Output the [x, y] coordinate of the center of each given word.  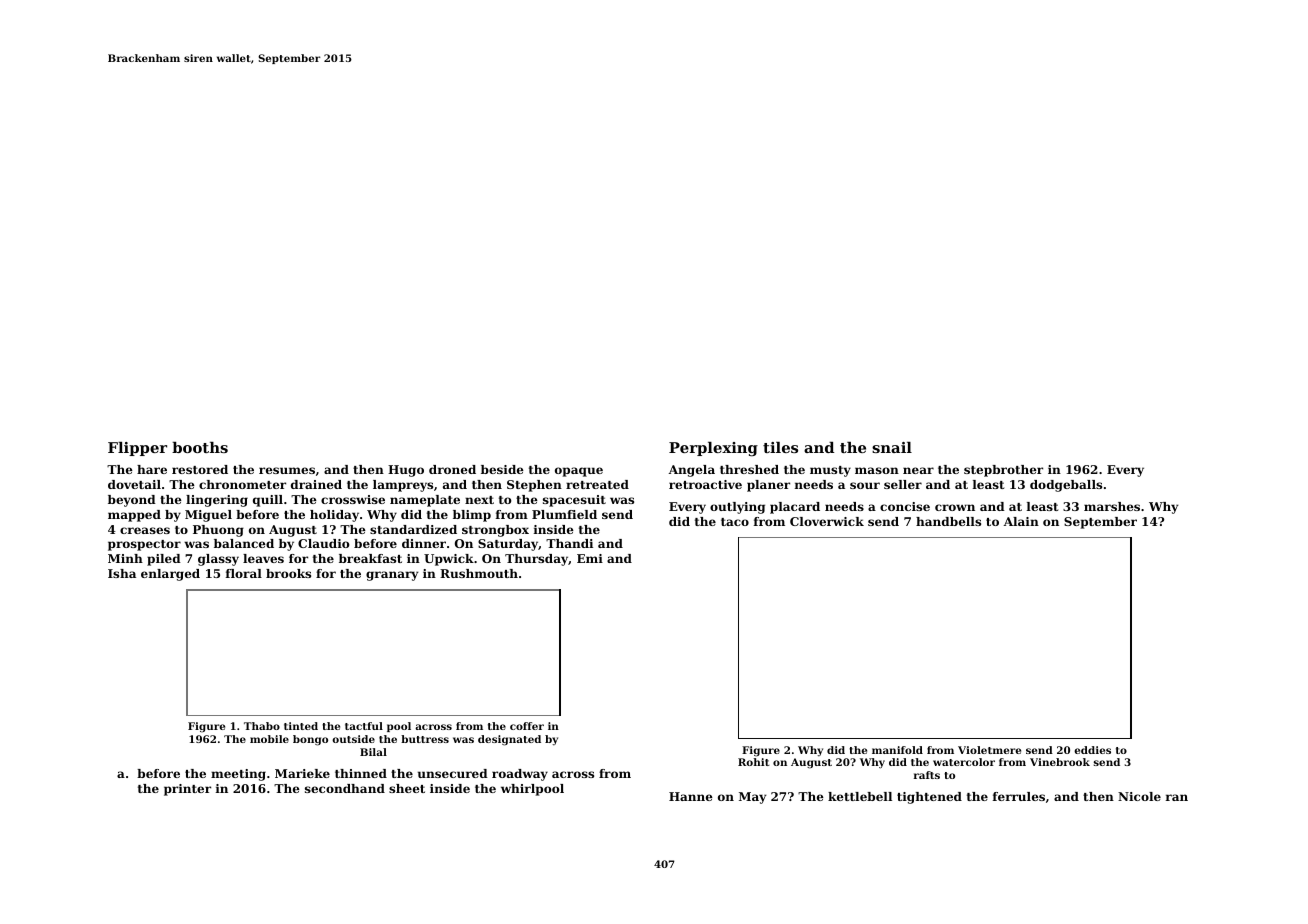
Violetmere [989, 750]
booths [200, 447]
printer [187, 790]
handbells [948, 521]
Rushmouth [479, 573]
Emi [590, 558]
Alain [1021, 521]
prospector [144, 545]
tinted [301, 726]
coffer [527, 726]
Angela [692, 471]
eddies [1092, 750]
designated [509, 740]
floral [244, 573]
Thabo [262, 726]
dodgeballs [1066, 486]
